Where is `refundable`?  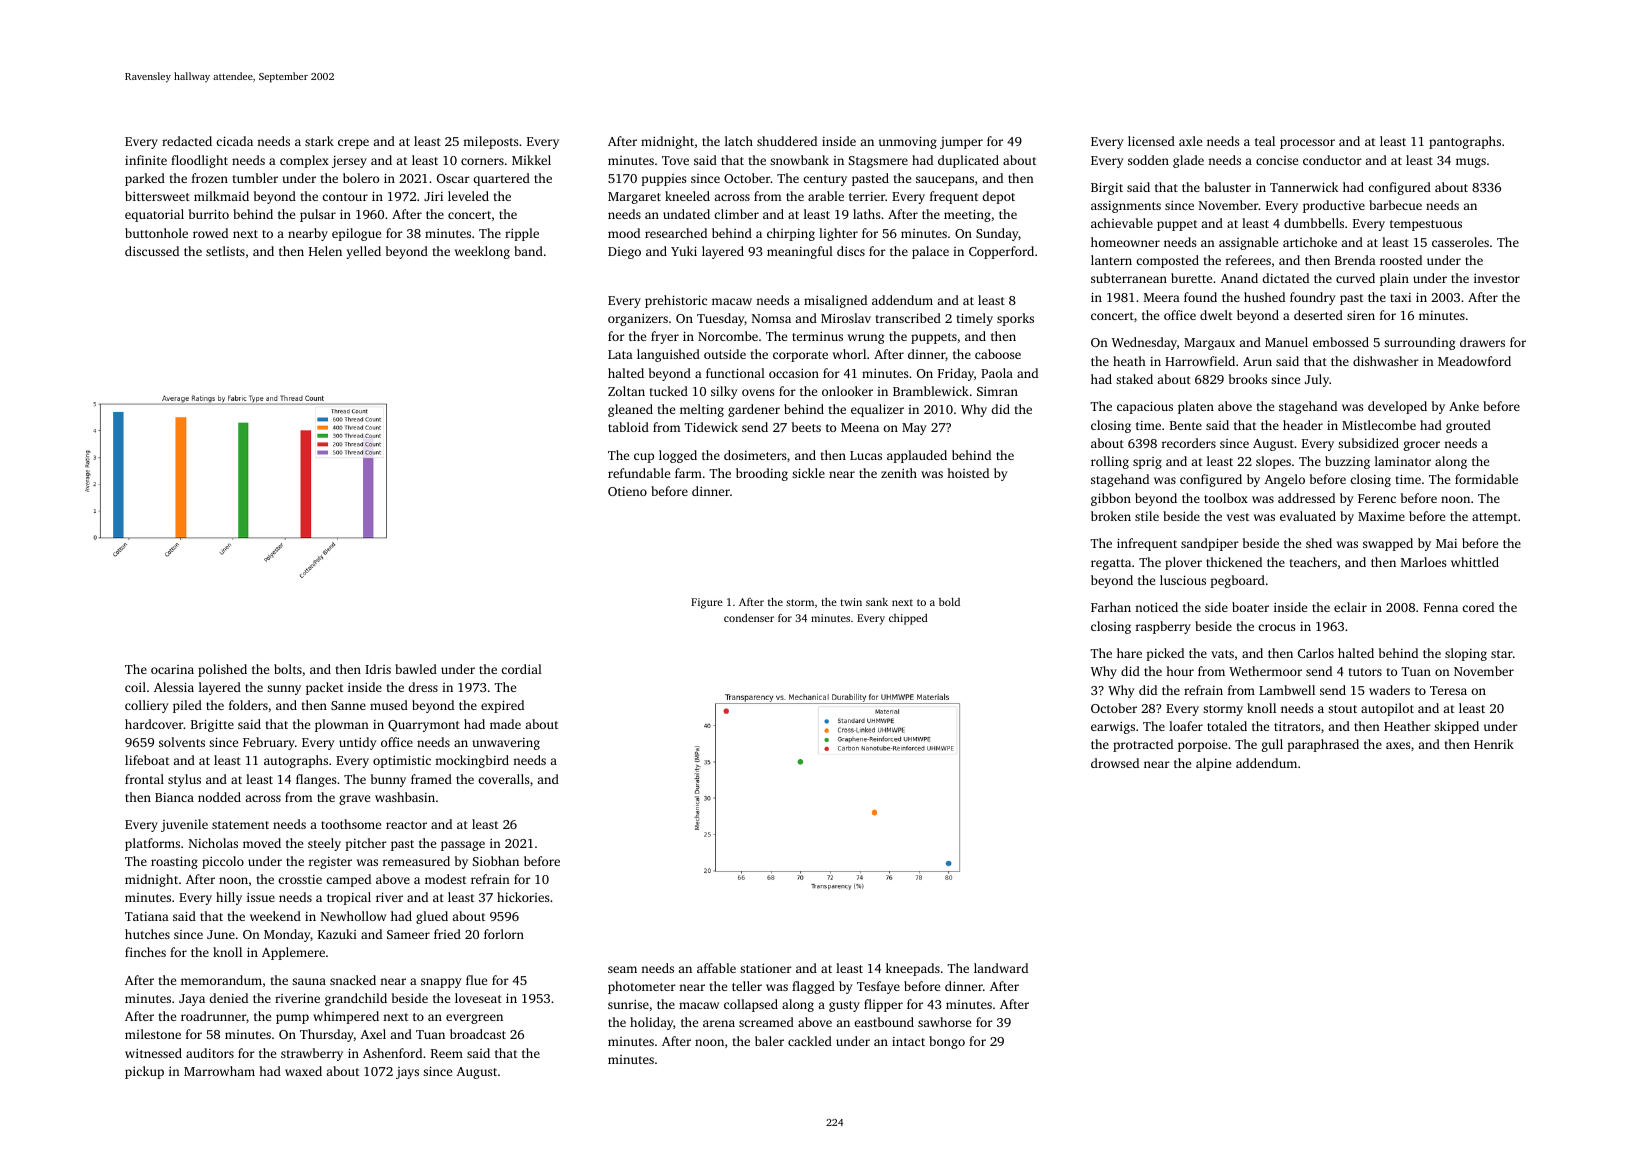 refundable is located at coordinates (639, 473).
